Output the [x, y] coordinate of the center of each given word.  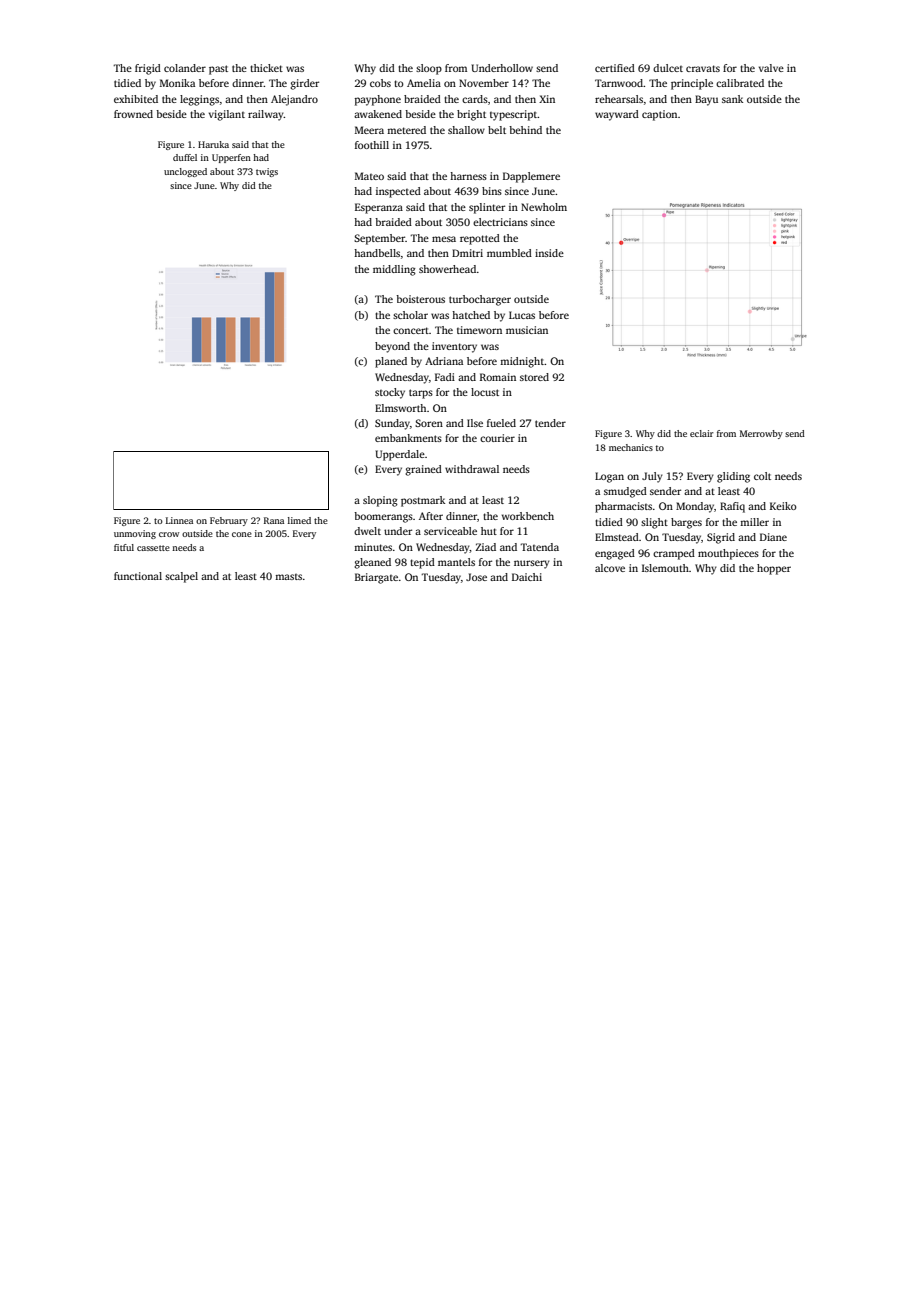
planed [391, 362]
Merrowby [761, 434]
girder [304, 84]
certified [615, 68]
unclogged [185, 172]
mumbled [509, 253]
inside [549, 253]
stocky [390, 393]
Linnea [179, 520]
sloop [429, 69]
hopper [774, 569]
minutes [373, 547]
